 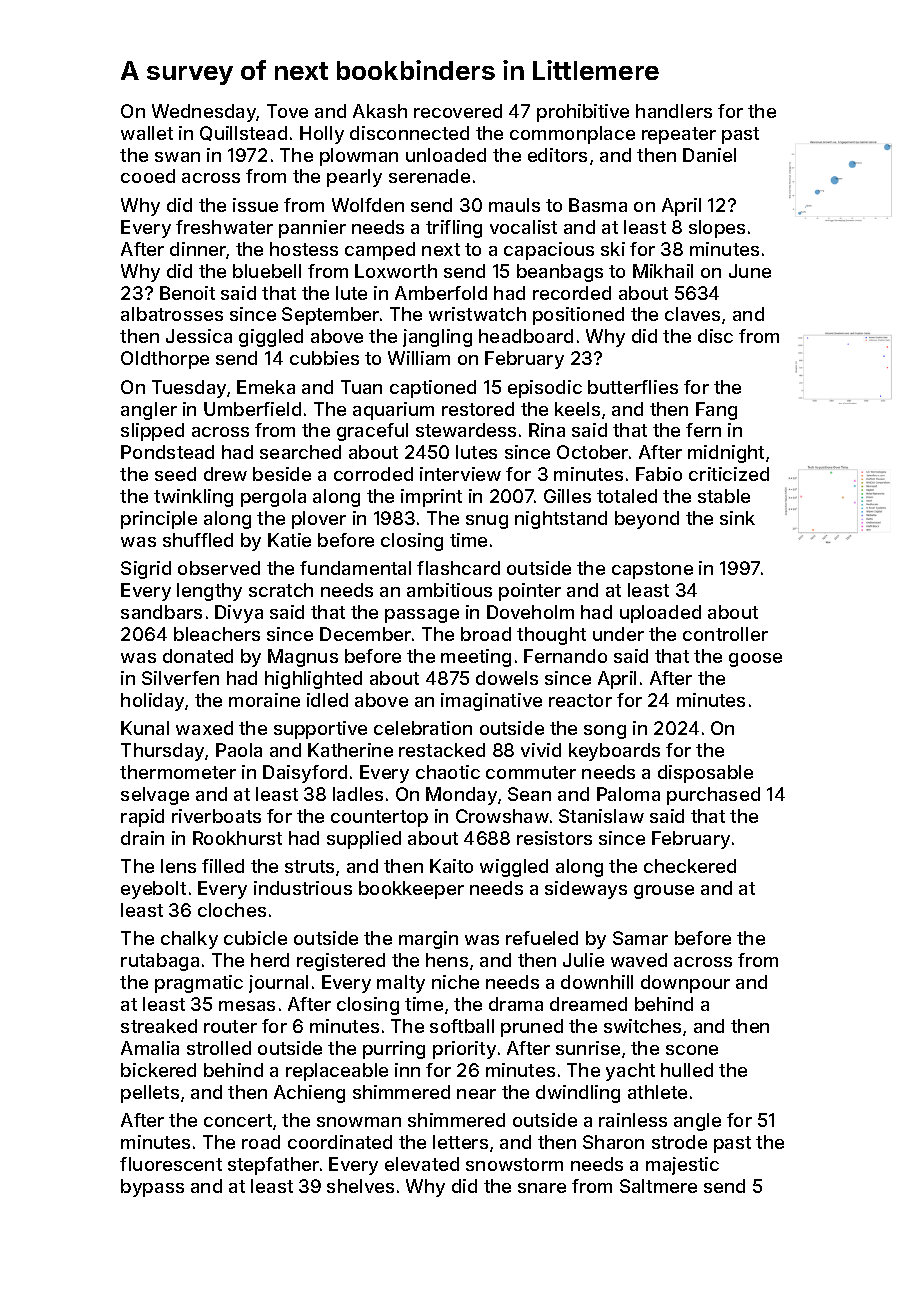 What do you see at coordinates (737, 518) in the screenshot?
I see `sink` at bounding box center [737, 518].
